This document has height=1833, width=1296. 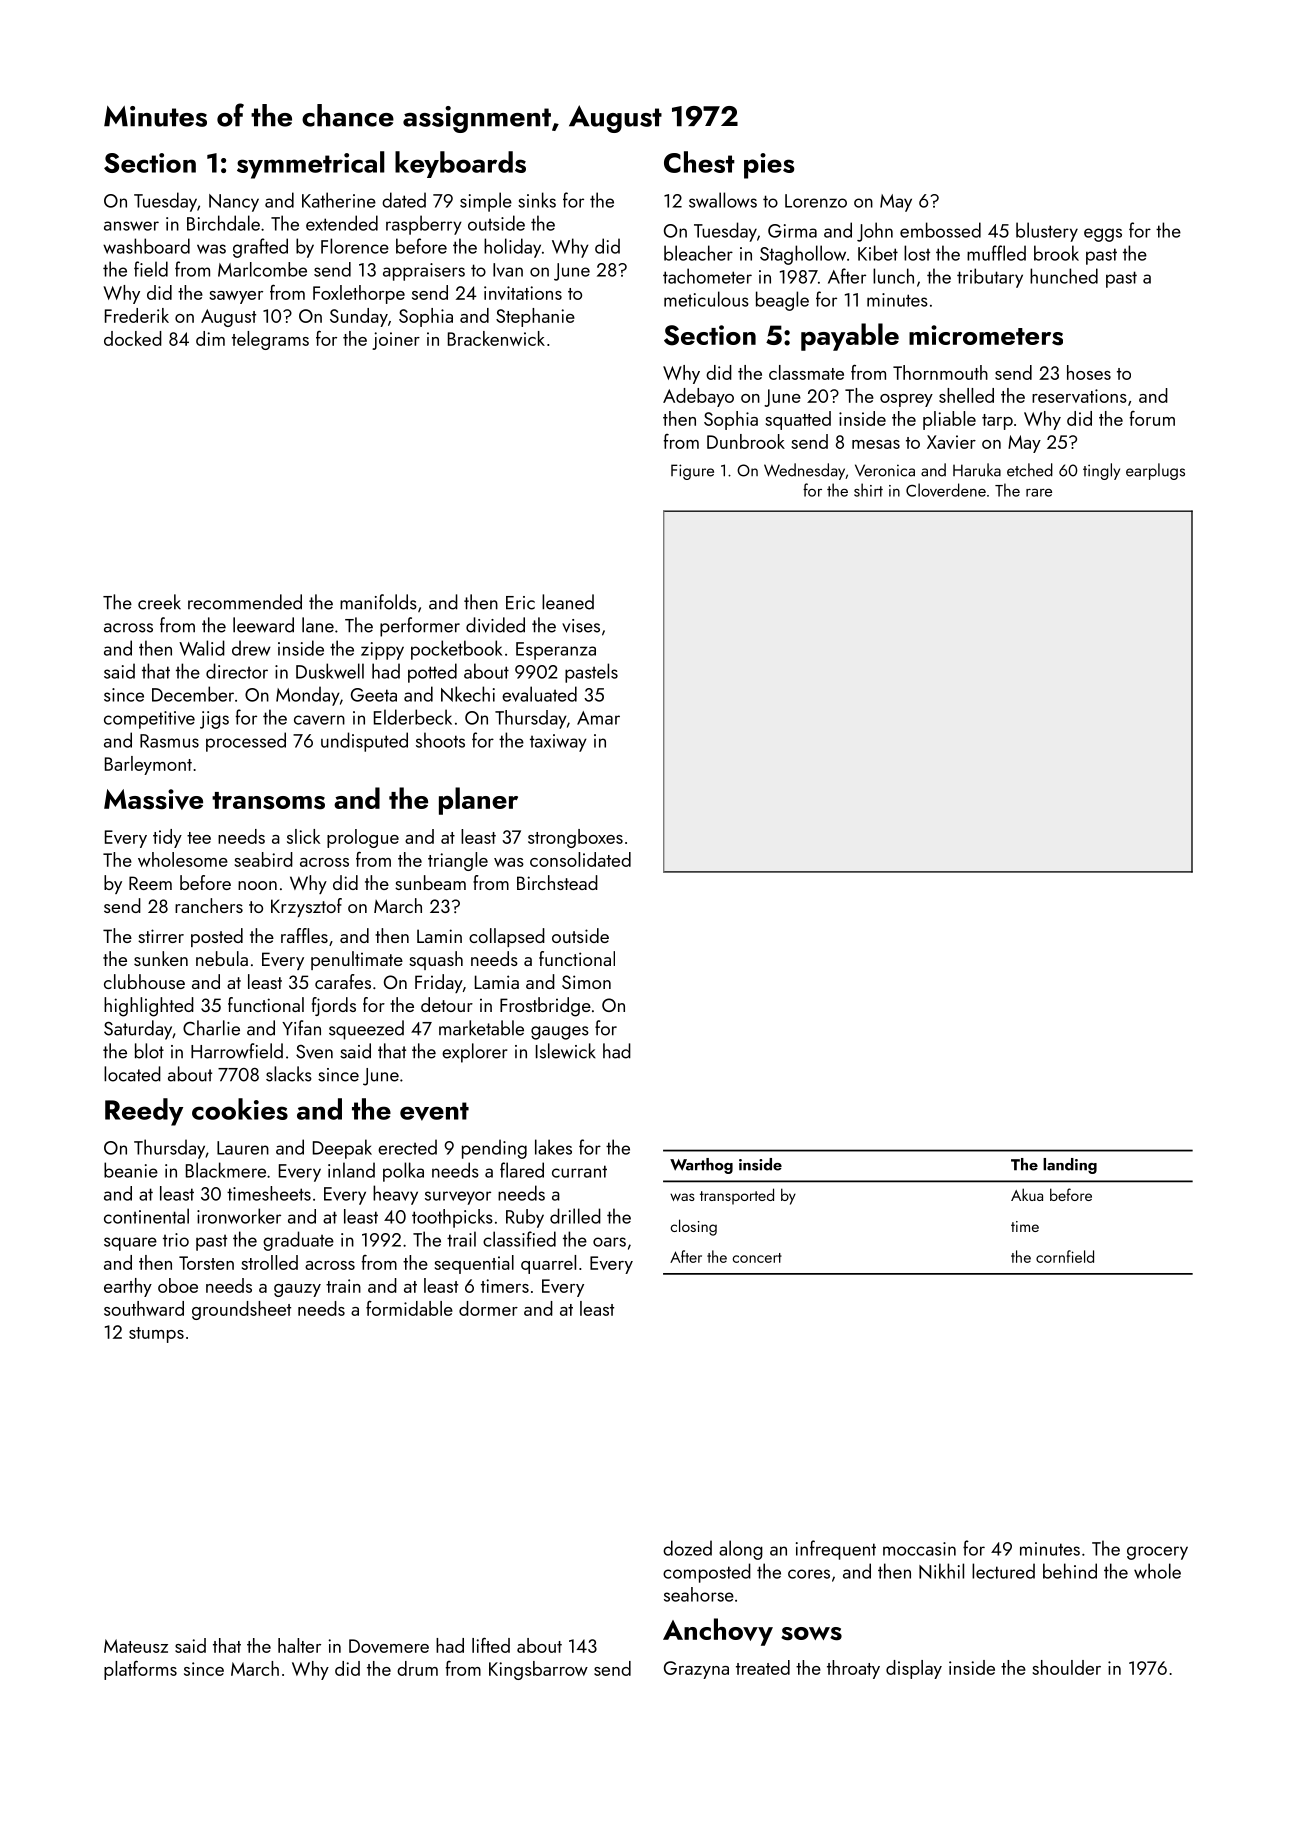 What do you see at coordinates (692, 472) in the document?
I see `Figure` at bounding box center [692, 472].
